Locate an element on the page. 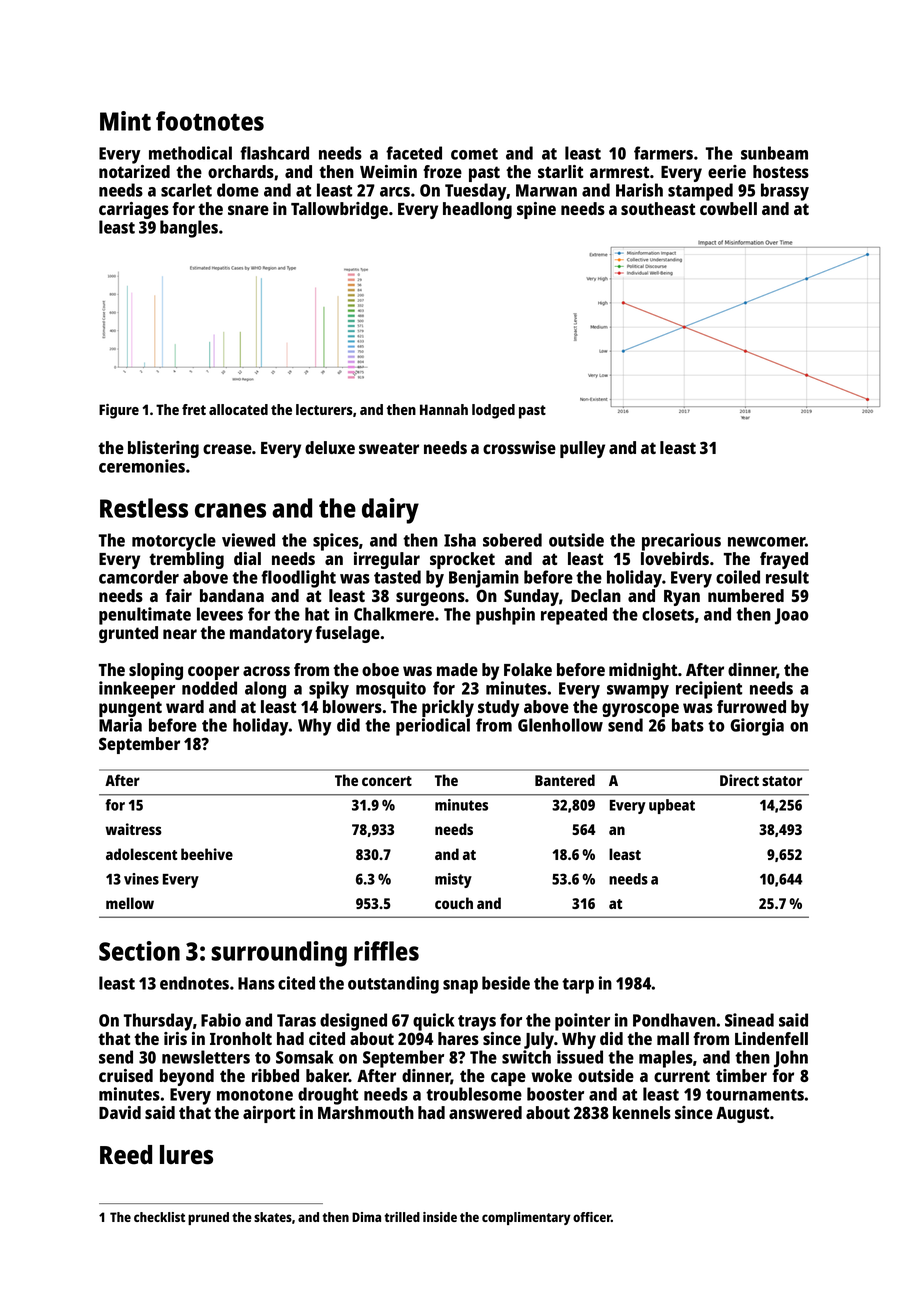 The image size is (908, 1316). sobered is located at coordinates (512, 540).
